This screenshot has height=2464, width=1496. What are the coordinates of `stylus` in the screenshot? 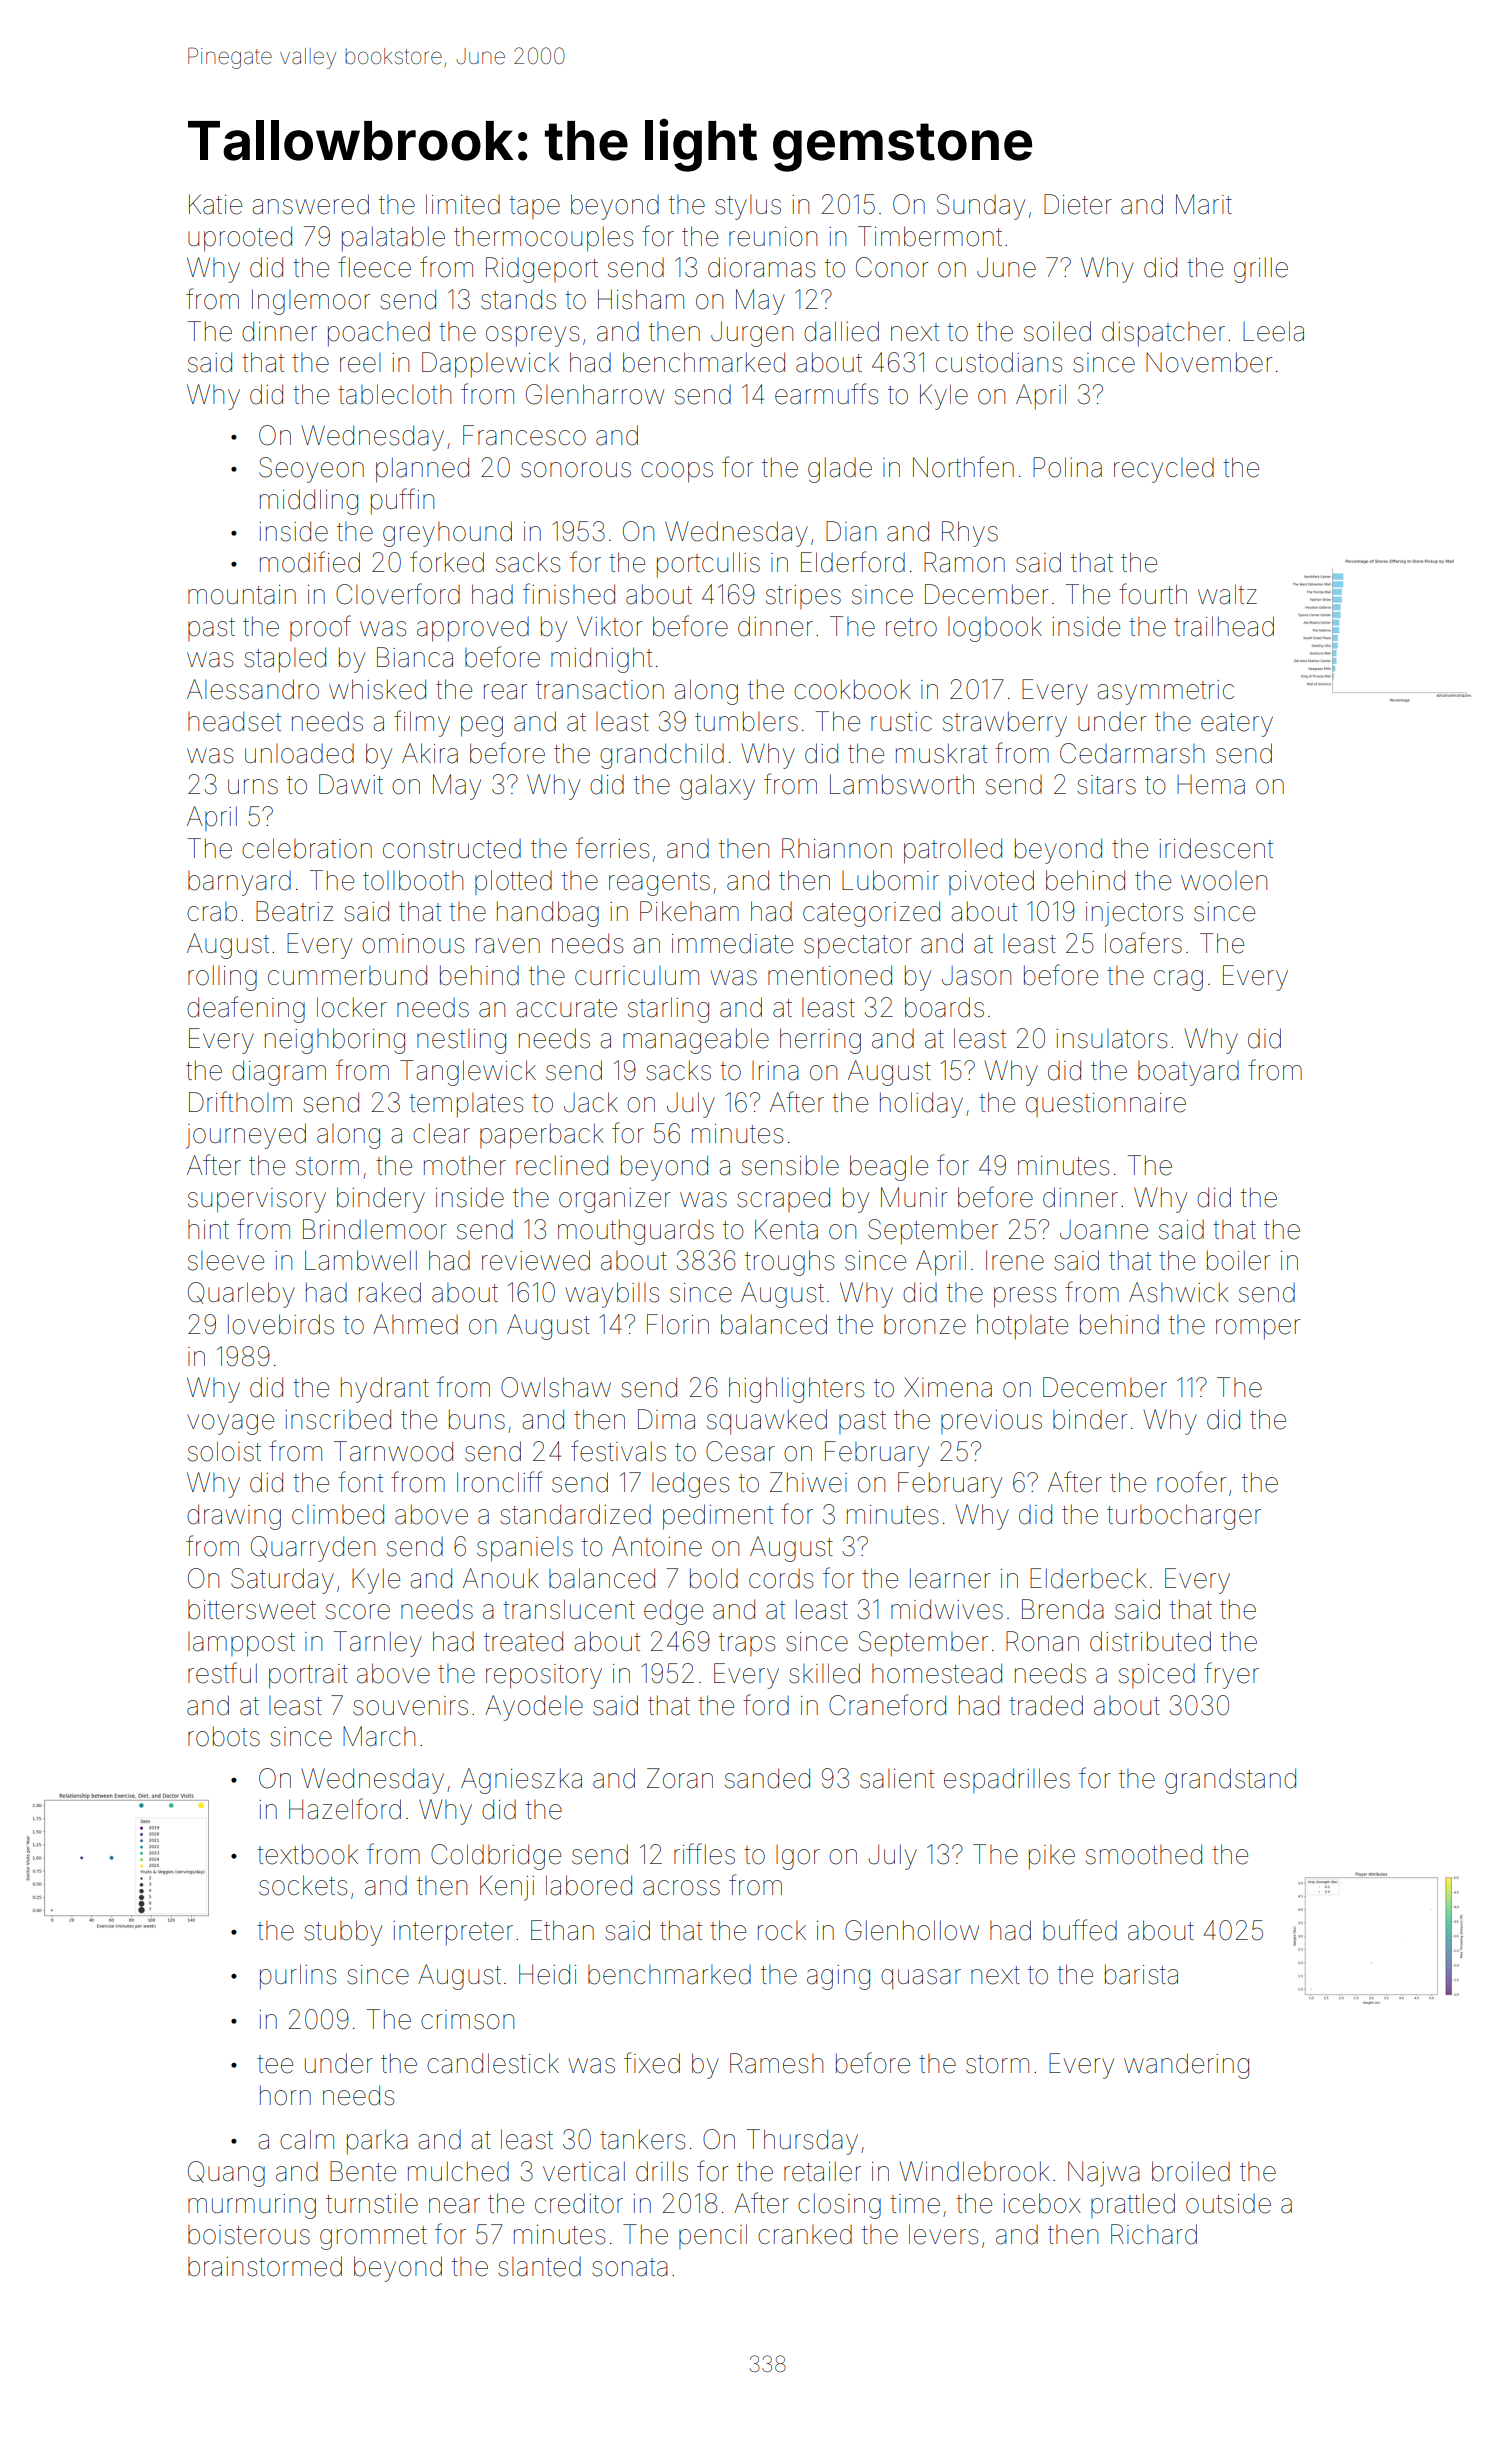 It's located at (748, 207).
